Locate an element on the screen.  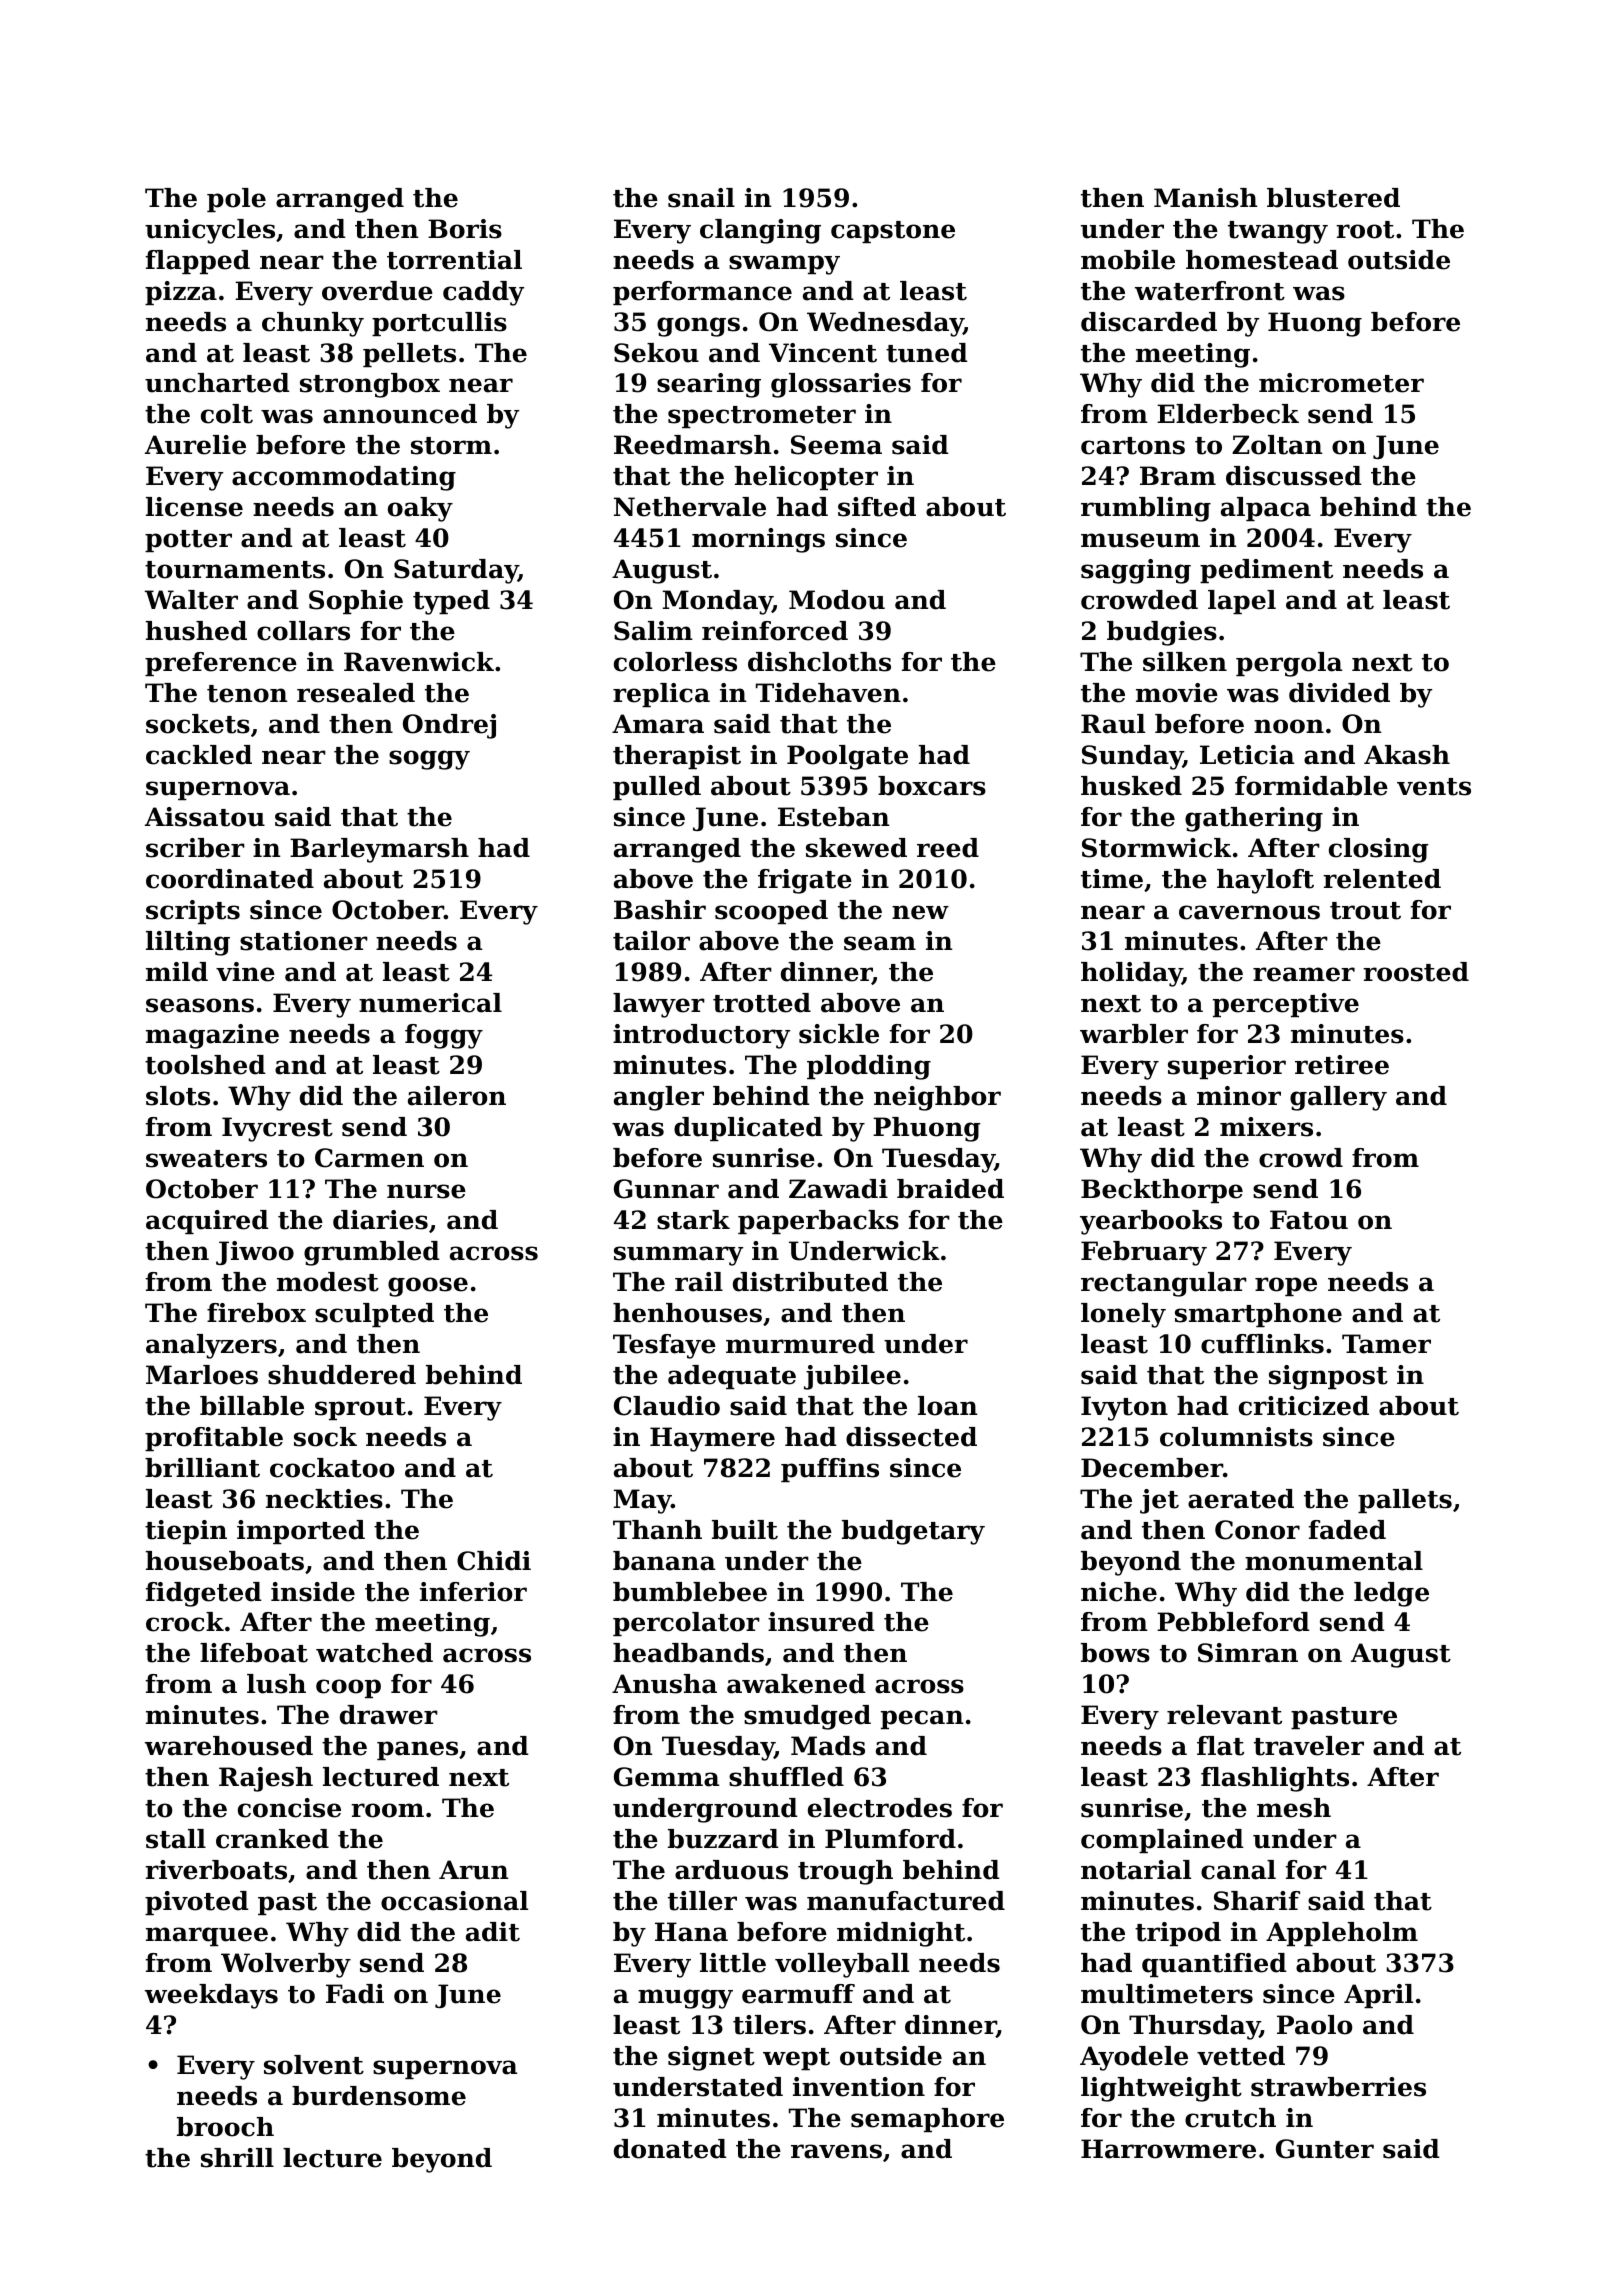
donated is located at coordinates (670, 2149).
